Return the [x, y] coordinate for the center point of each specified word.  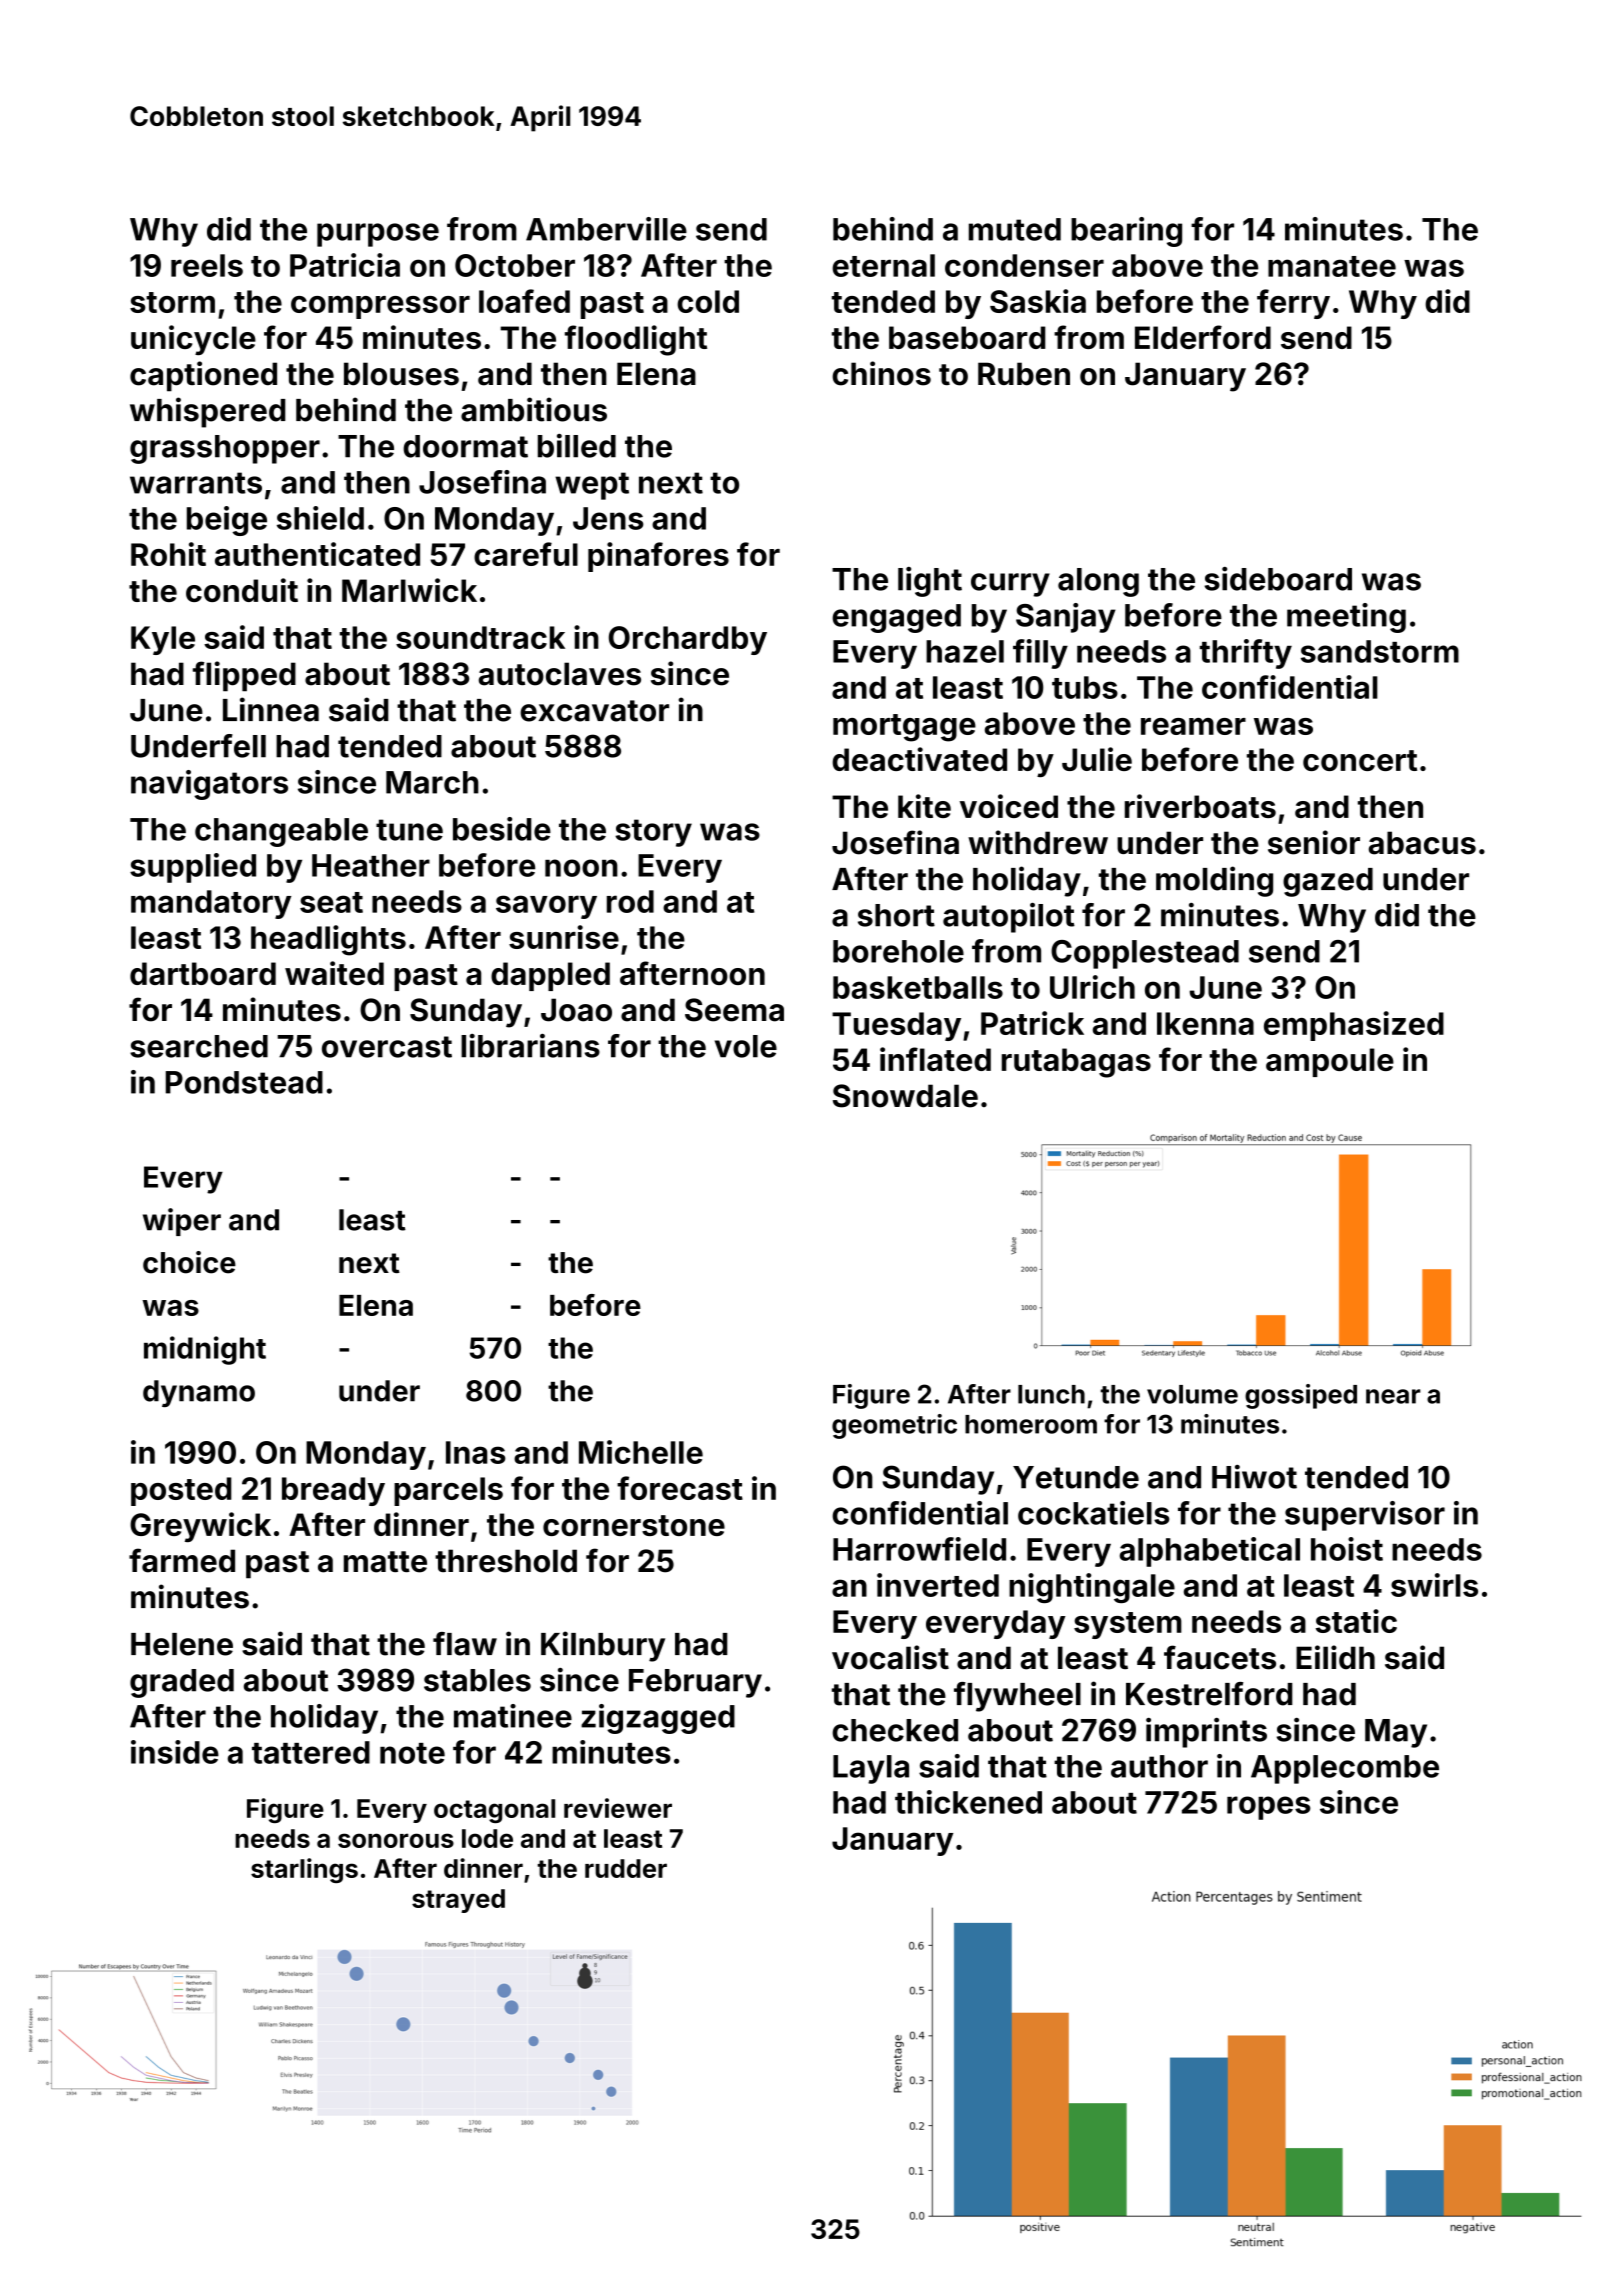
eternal [883, 265]
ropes [1269, 1808]
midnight [205, 1350]
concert [1360, 760]
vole [746, 1046]
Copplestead [1145, 954]
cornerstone [634, 1525]
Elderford [1203, 337]
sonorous [396, 1840]
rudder [626, 1868]
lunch [1051, 1394]
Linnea [271, 709]
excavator [594, 711]
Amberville [606, 229]
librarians [530, 1046]
